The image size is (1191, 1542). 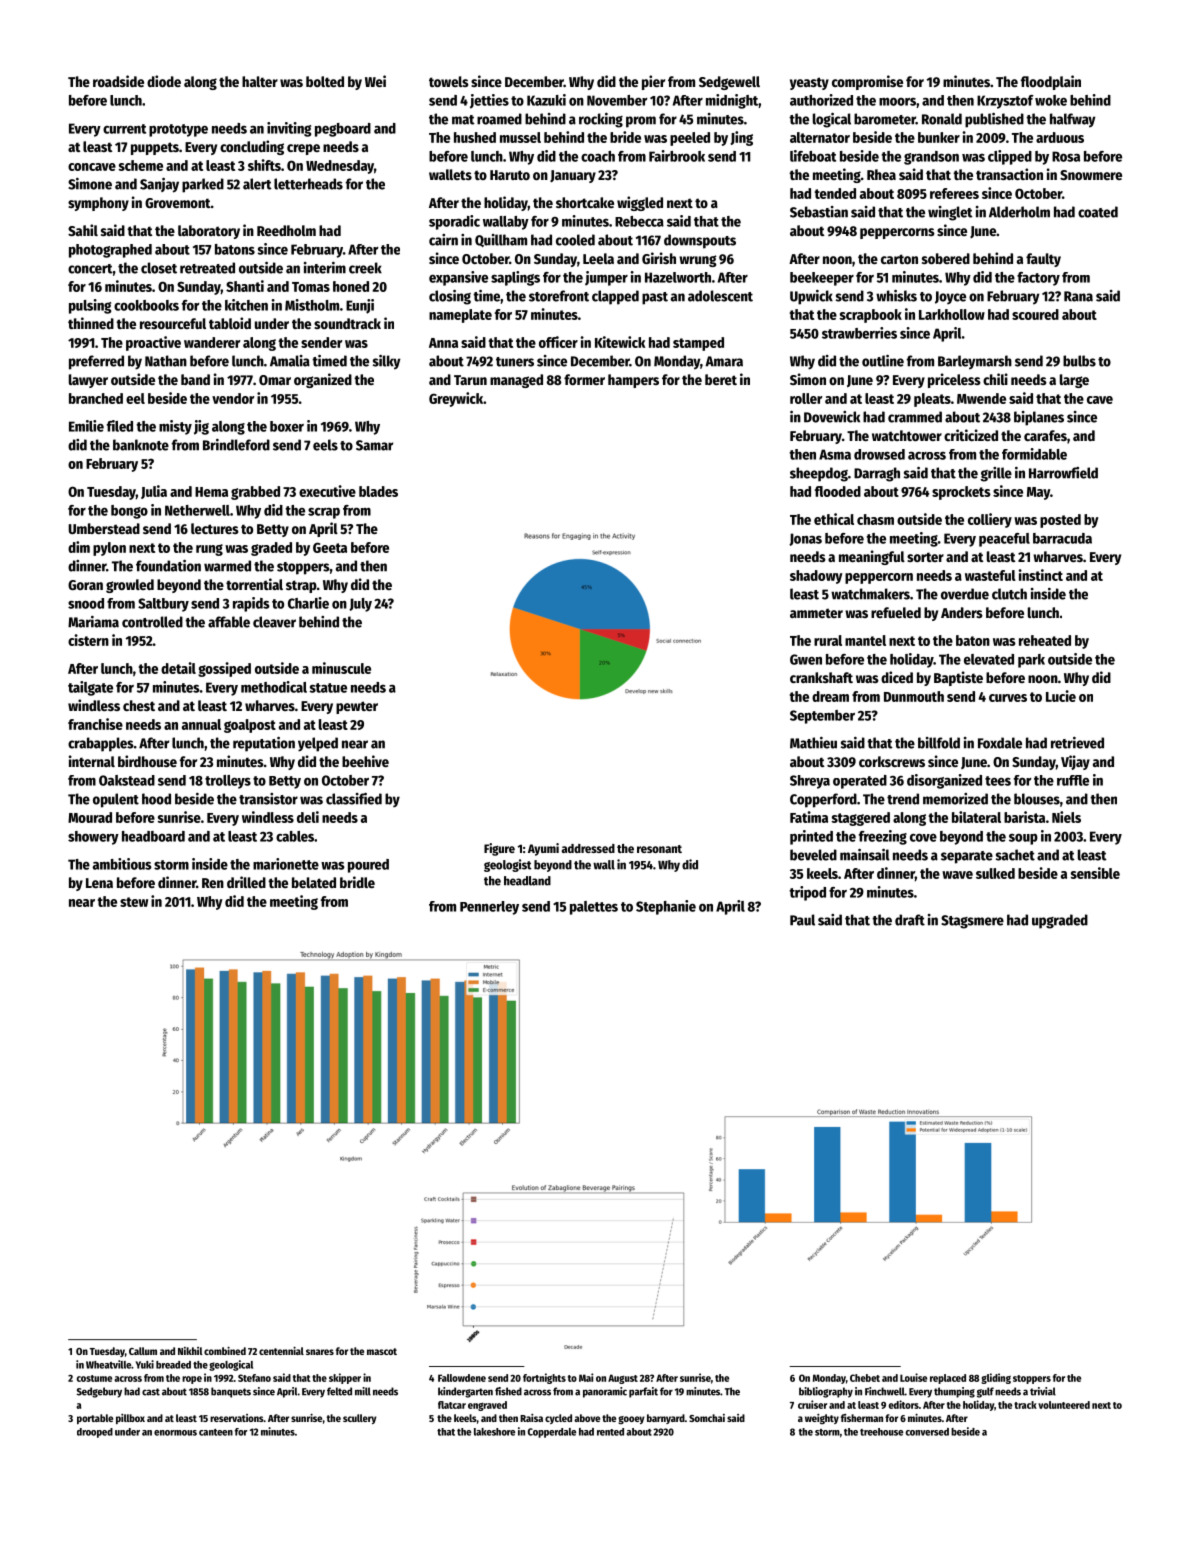 I want to click on fortnights, so click(x=544, y=1378).
